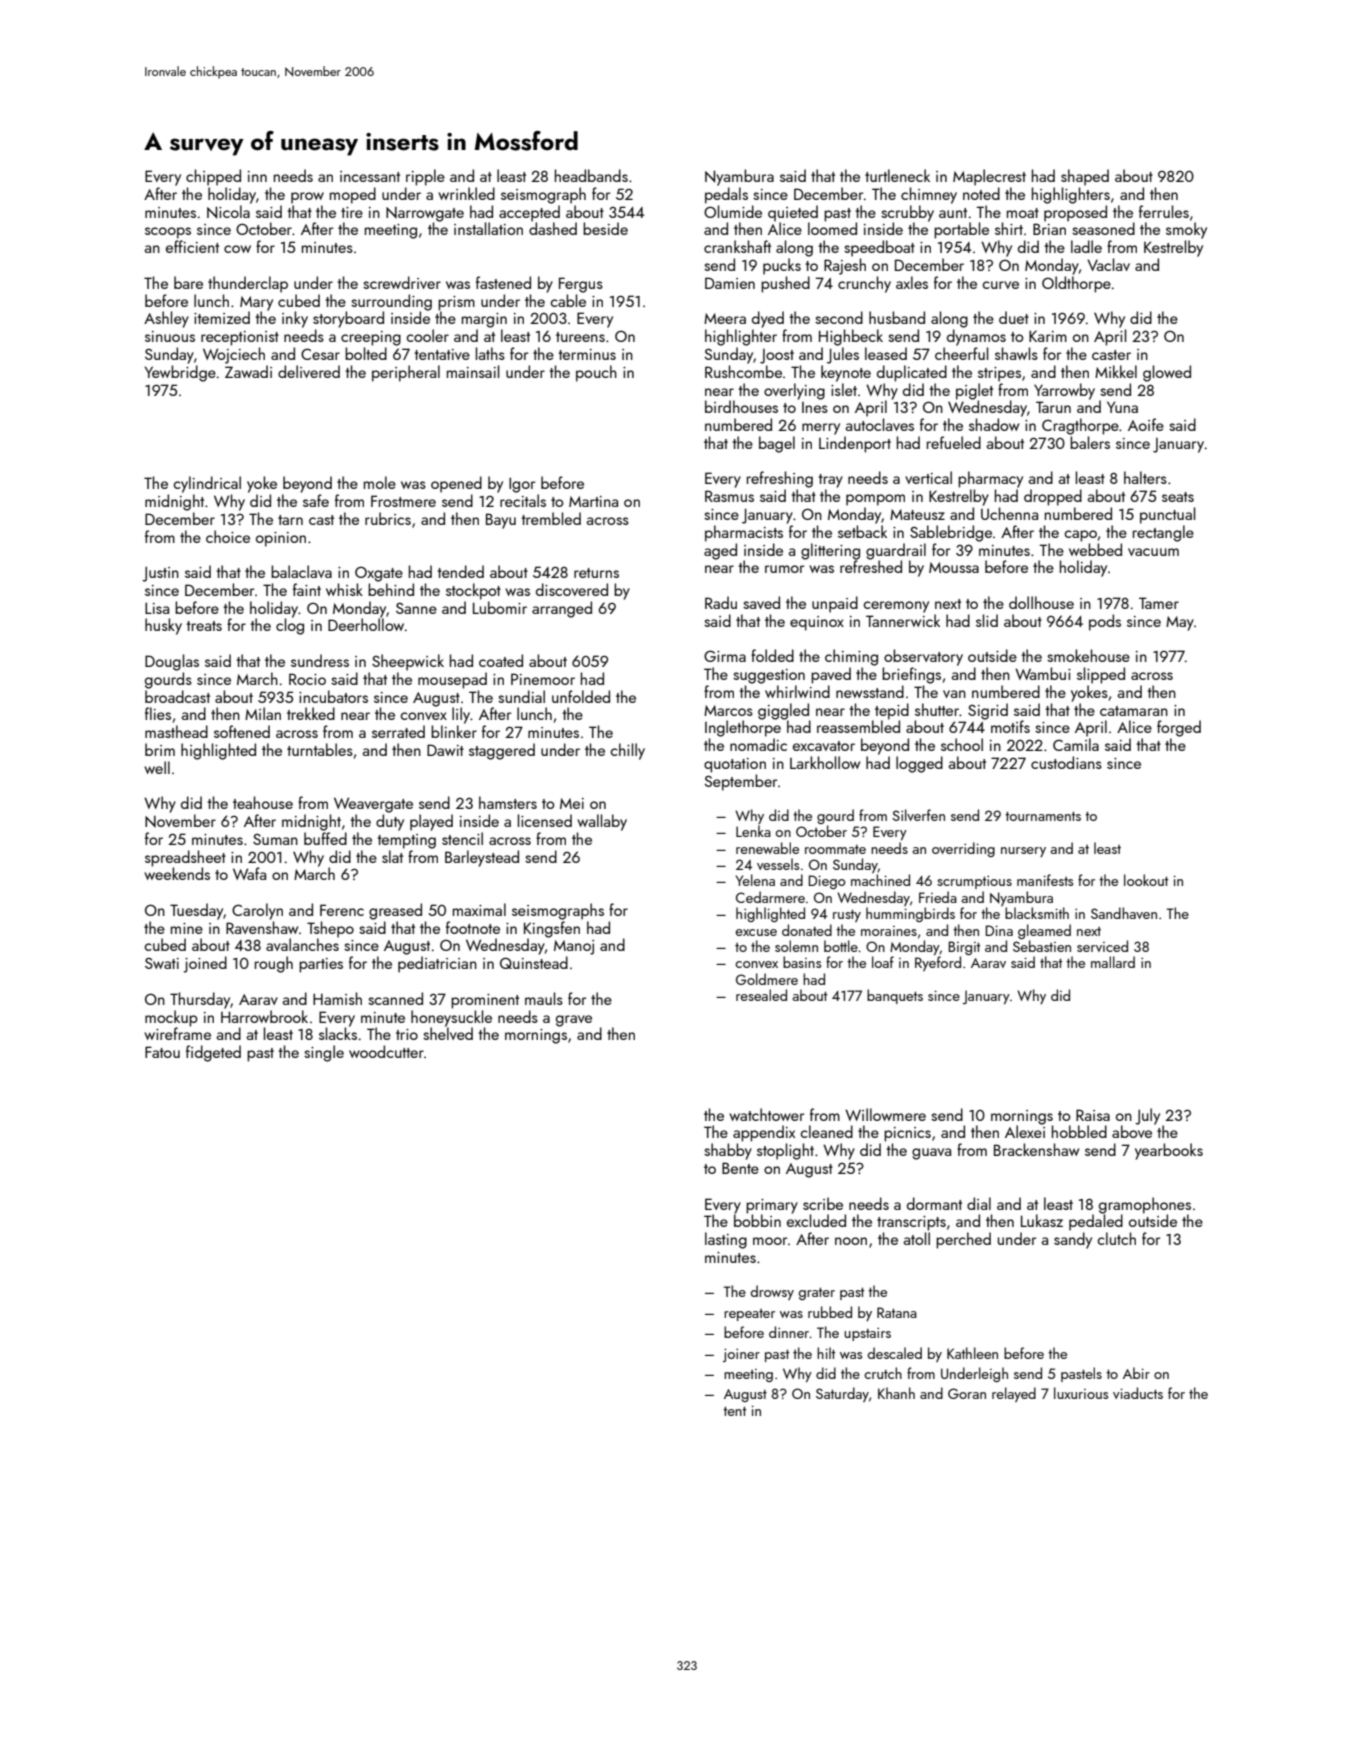 This screenshot has width=1353, height=1750. Describe the element at coordinates (842, 1394) in the screenshot. I see `Saturday` at that location.
